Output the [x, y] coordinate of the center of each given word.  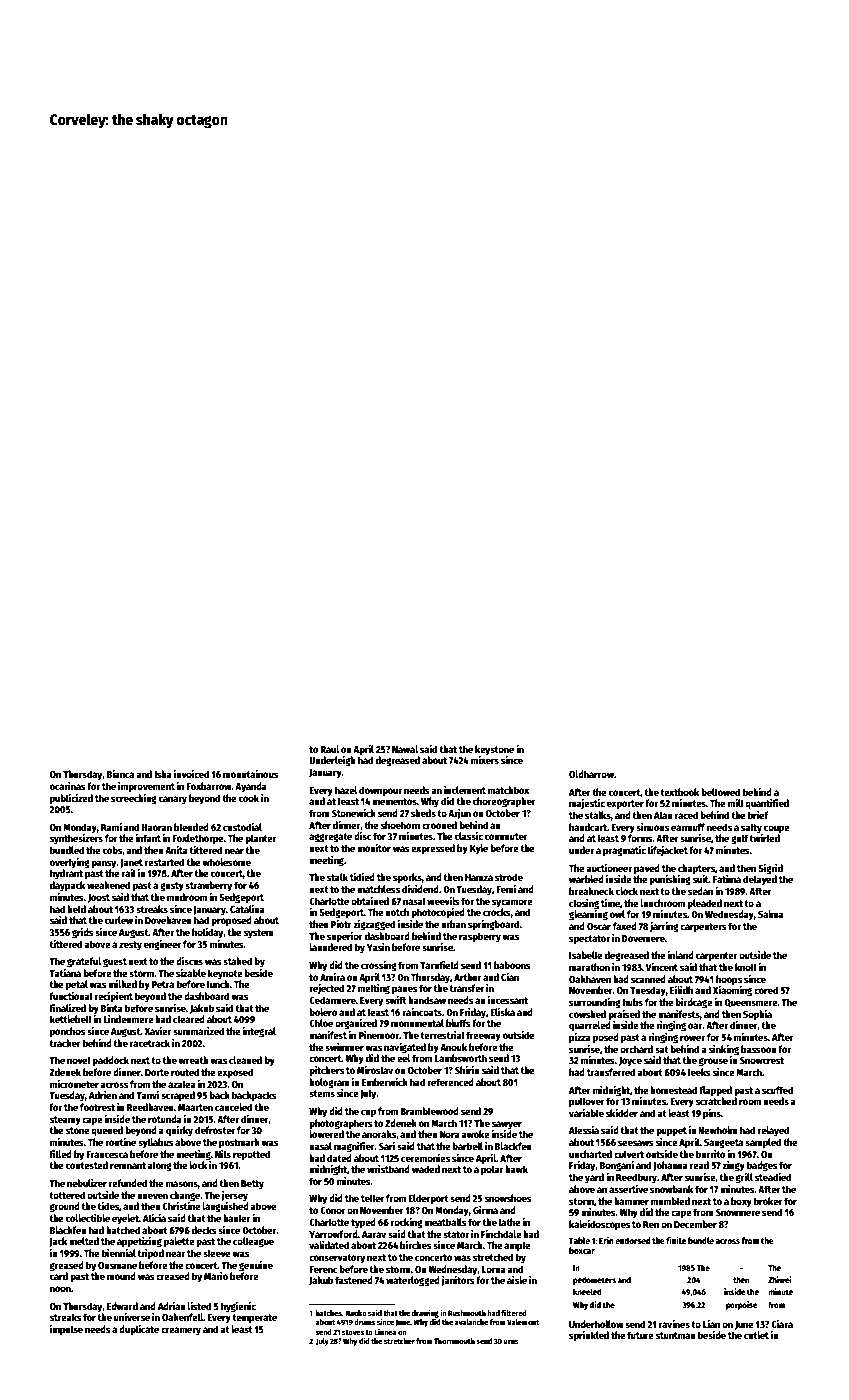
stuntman [676, 1335]
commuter [506, 836]
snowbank [671, 1189]
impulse [66, 1330]
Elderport [428, 1199]
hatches [329, 1313]
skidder [622, 1113]
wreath [193, 1060]
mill [736, 803]
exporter [625, 804]
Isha [163, 774]
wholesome [226, 862]
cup [368, 1113]
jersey [234, 1196]
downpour [380, 791]
